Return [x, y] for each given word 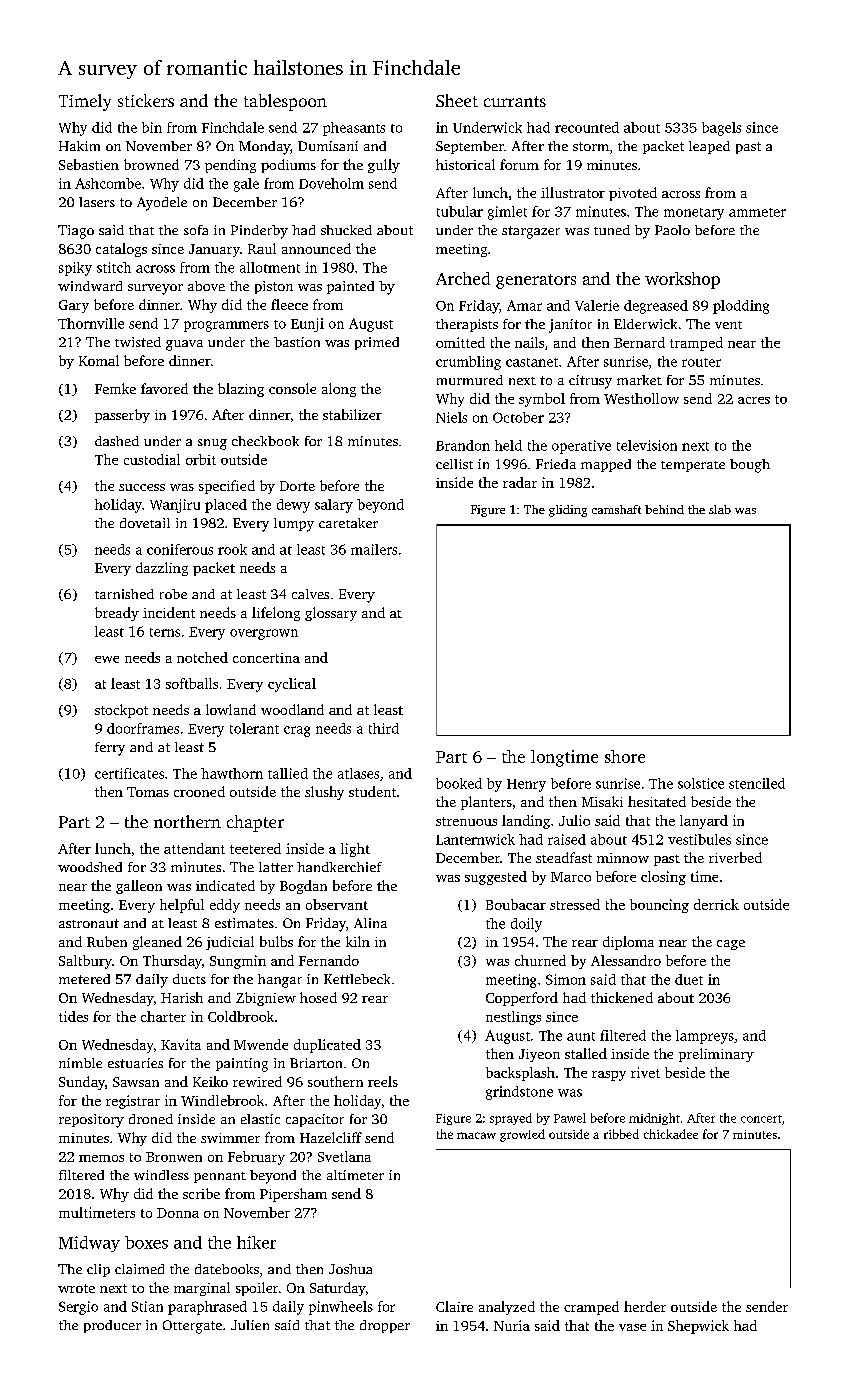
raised [567, 839]
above [206, 286]
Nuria [512, 1325]
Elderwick [645, 324]
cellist [454, 464]
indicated [225, 885]
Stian [147, 1306]
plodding [741, 307]
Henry [526, 785]
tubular [460, 211]
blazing [241, 390]
